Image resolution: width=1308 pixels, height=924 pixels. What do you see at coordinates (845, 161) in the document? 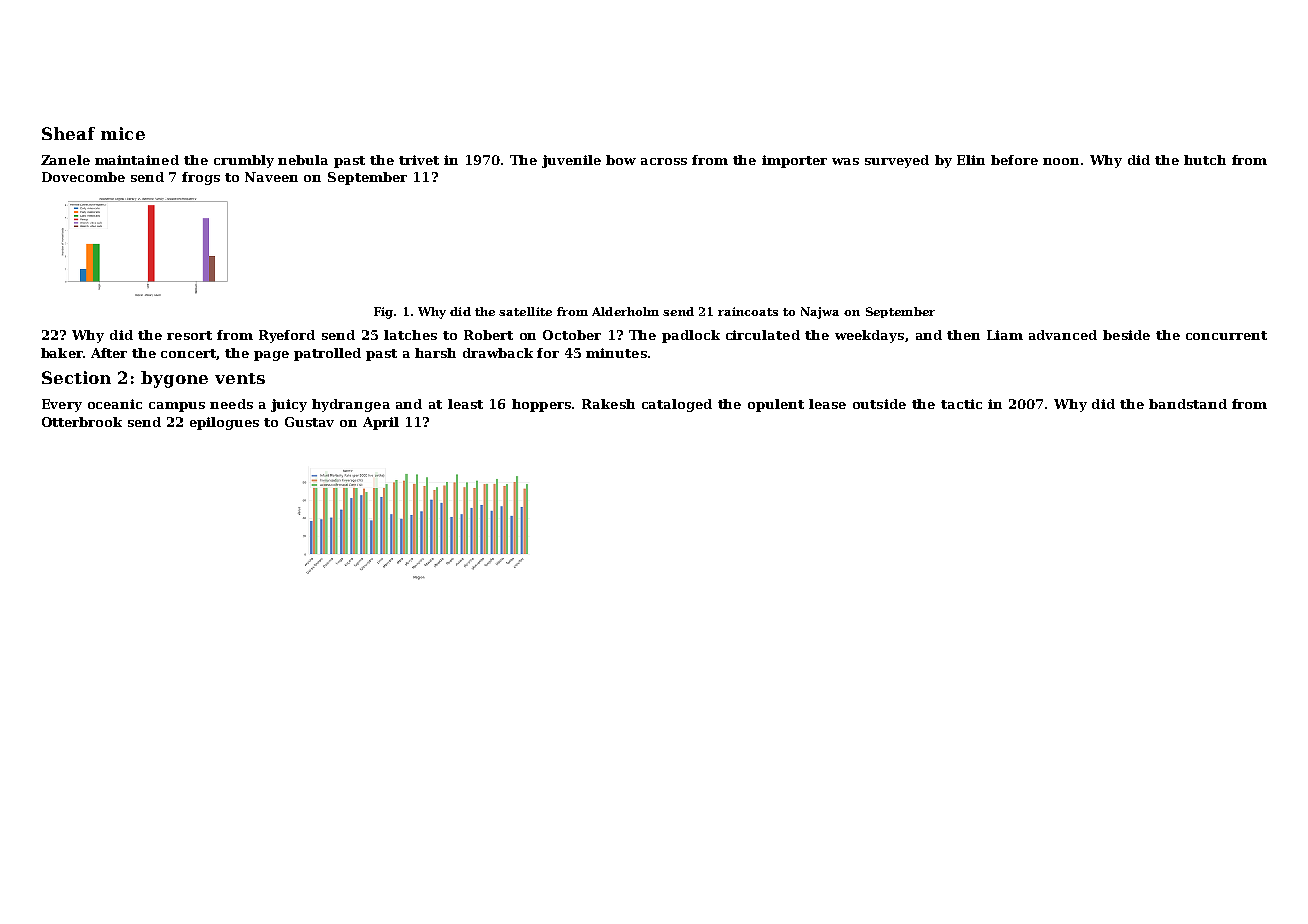
I see `was` at bounding box center [845, 161].
